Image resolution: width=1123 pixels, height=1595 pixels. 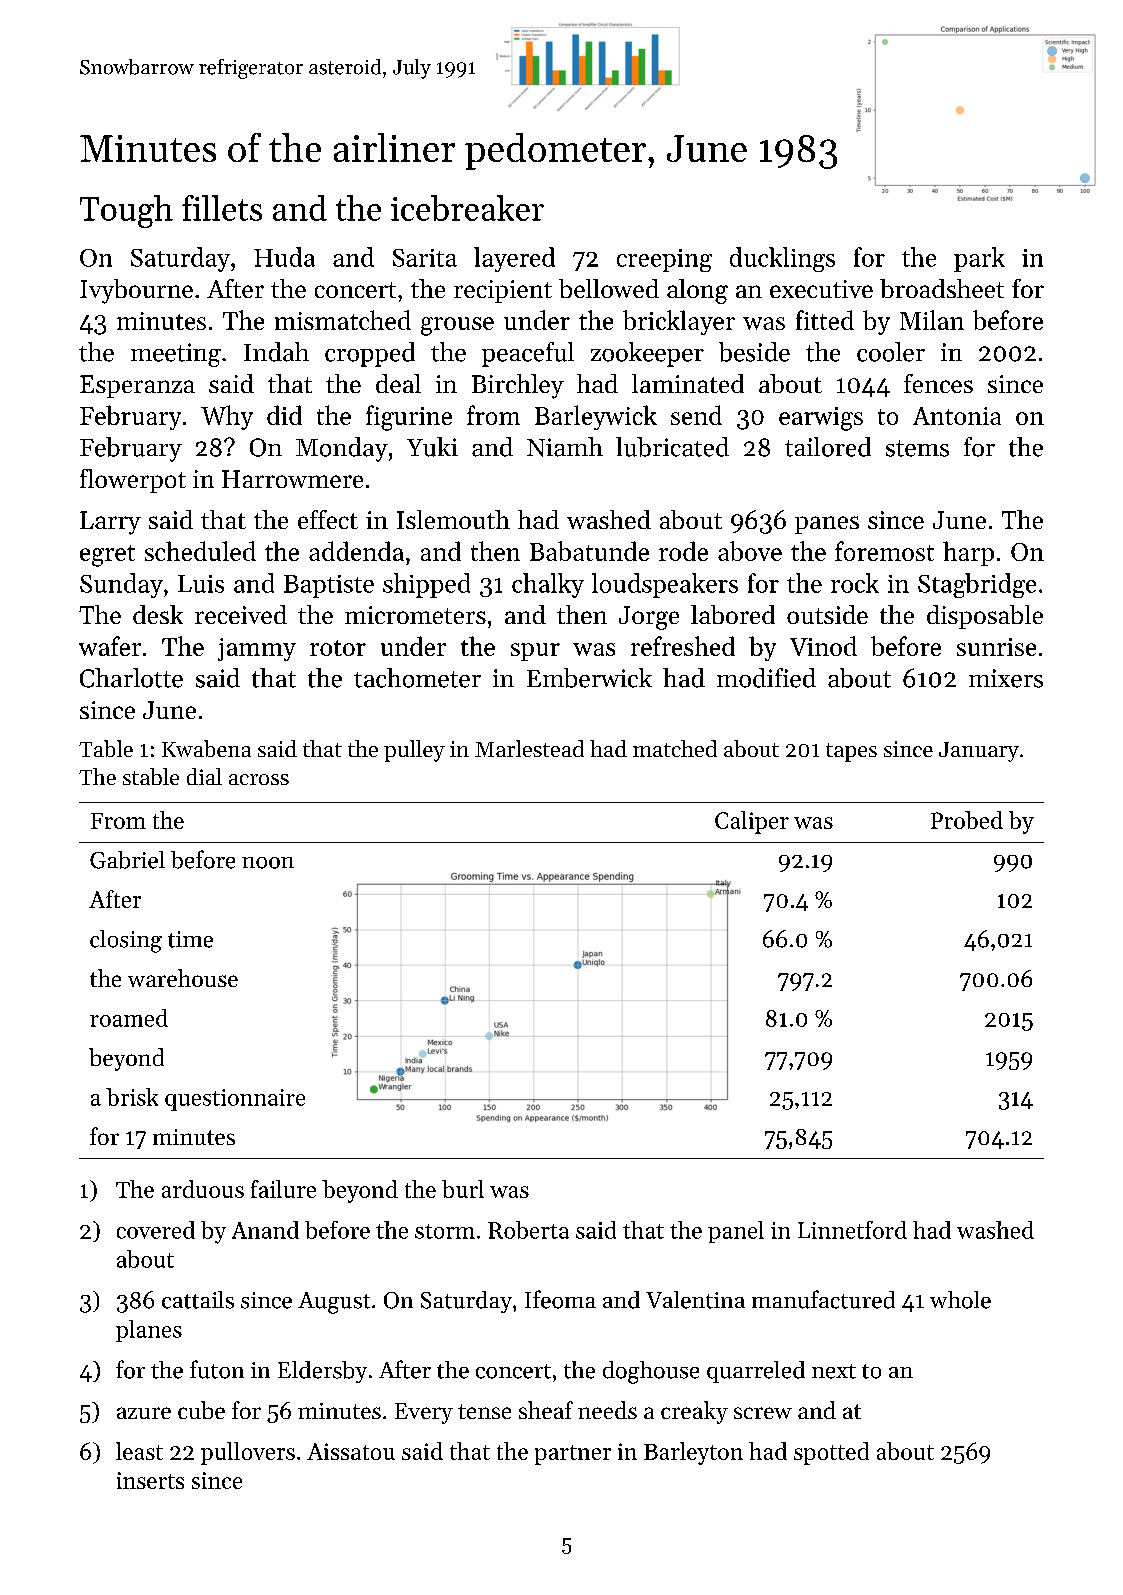 What do you see at coordinates (131, 678) in the page?
I see `Charlotte` at bounding box center [131, 678].
